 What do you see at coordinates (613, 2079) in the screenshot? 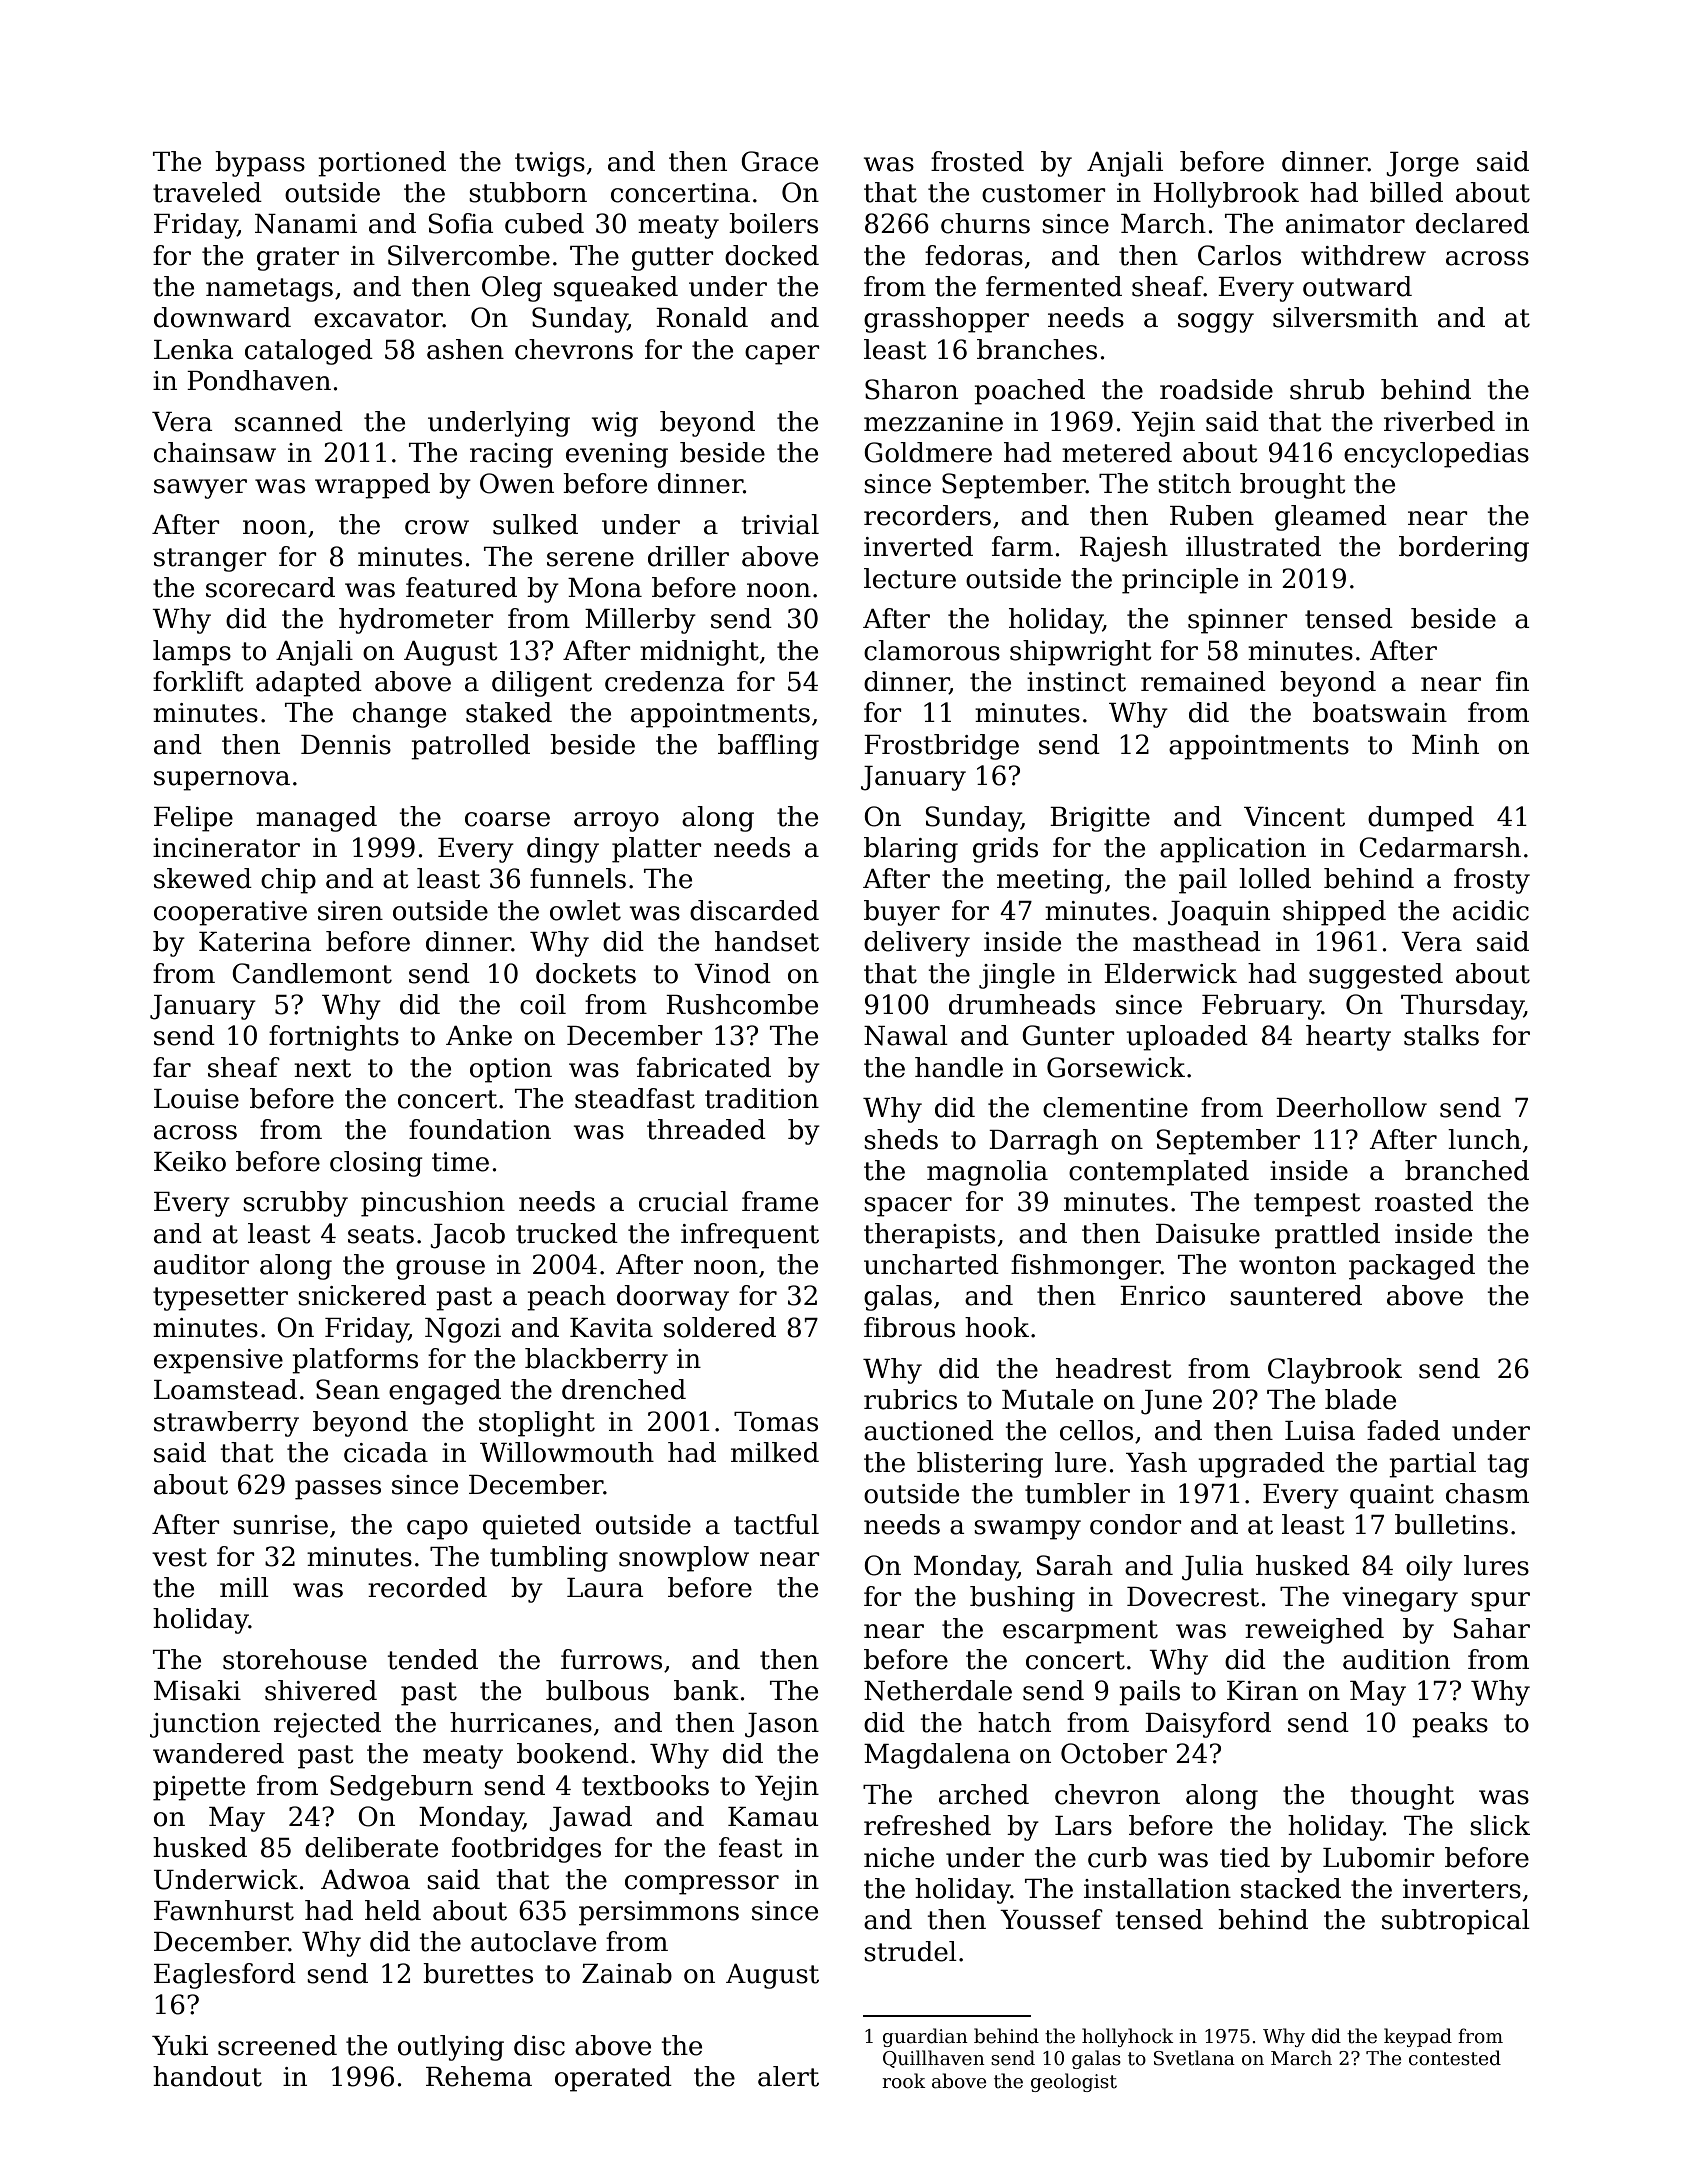
I see `operated` at bounding box center [613, 2079].
